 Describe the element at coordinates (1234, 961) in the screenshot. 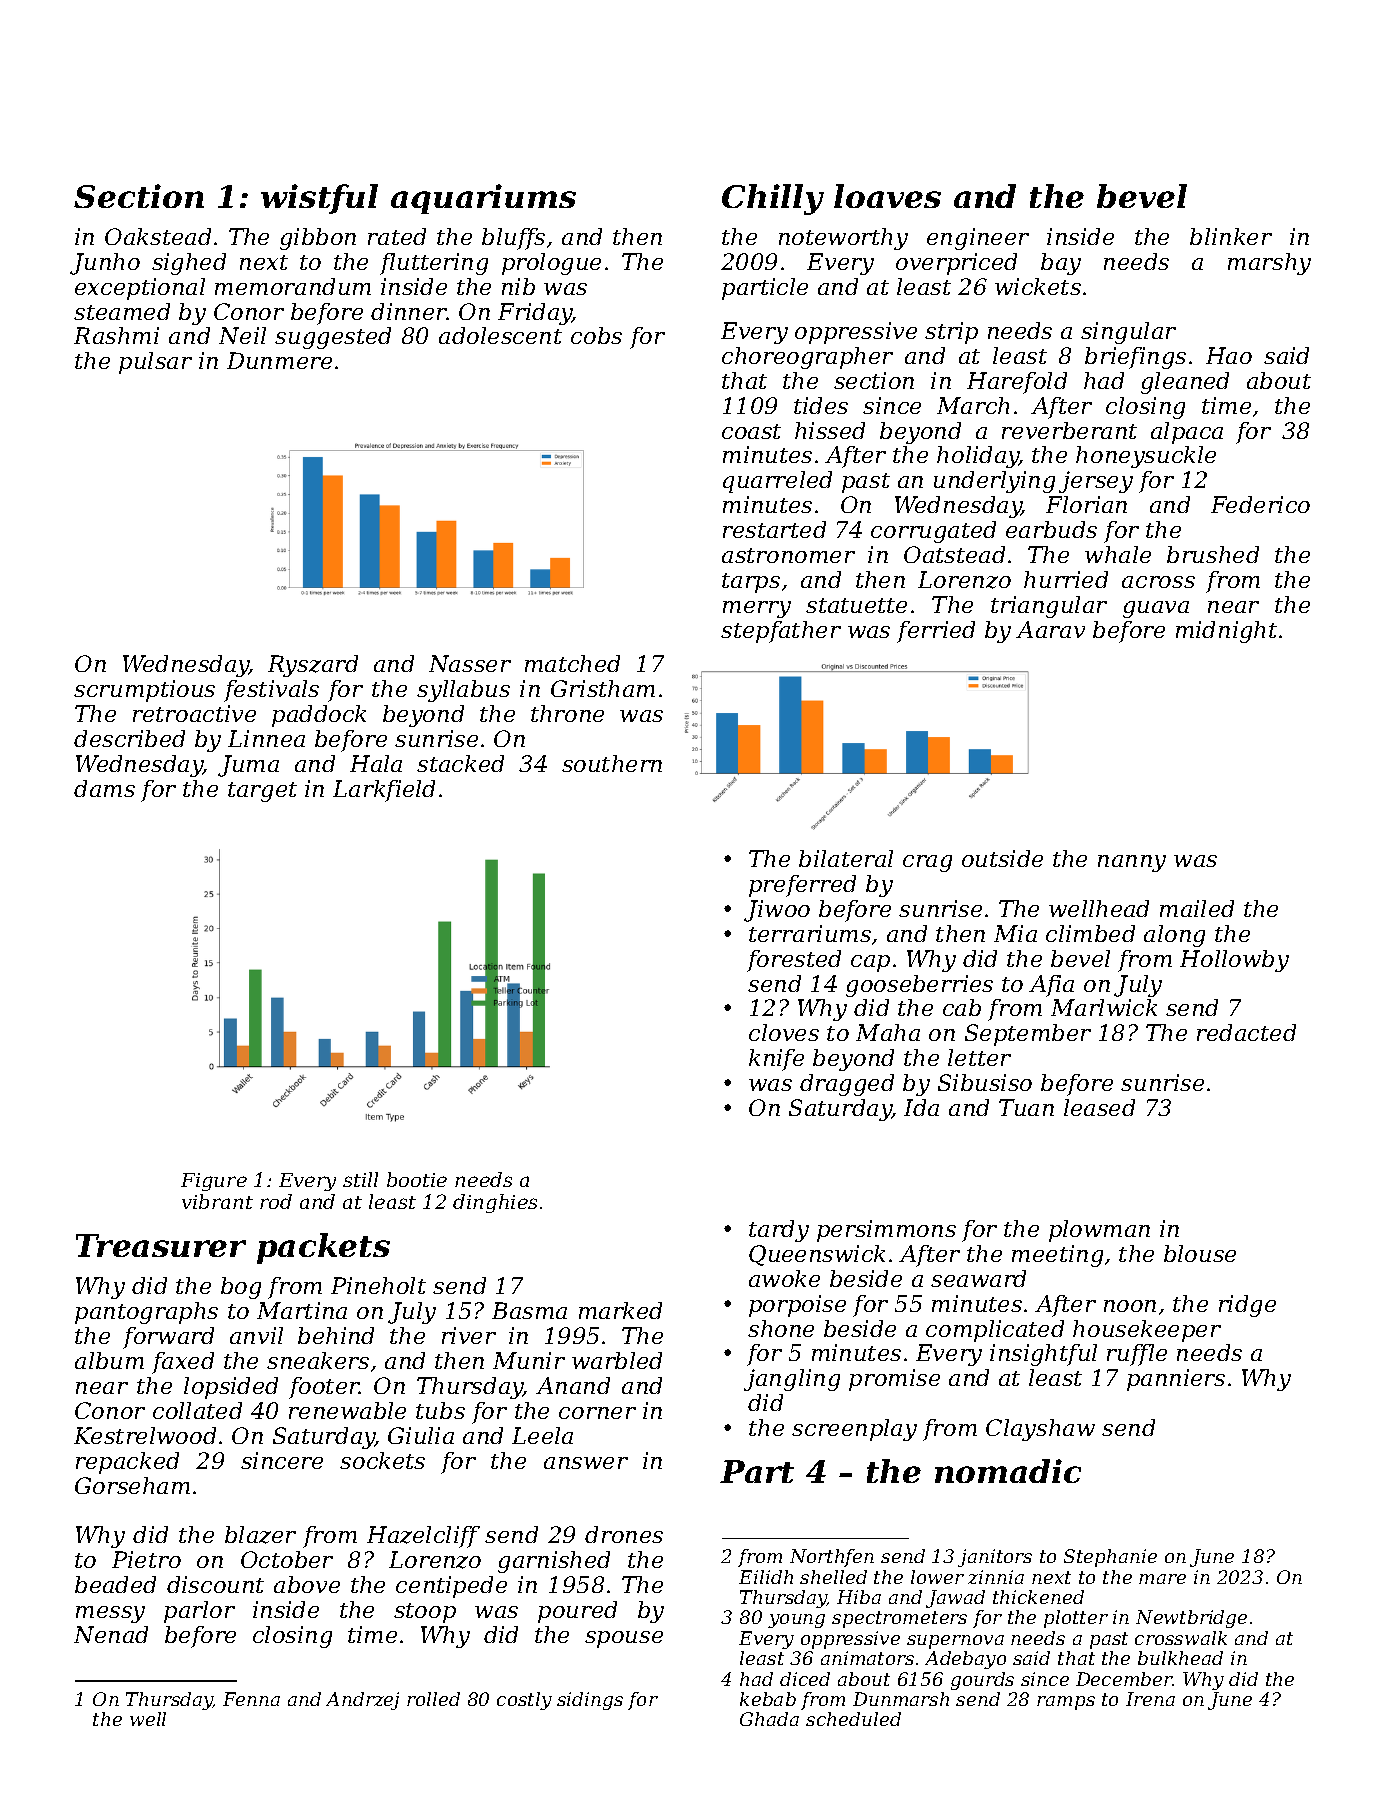

I see `Hollowby` at that location.
